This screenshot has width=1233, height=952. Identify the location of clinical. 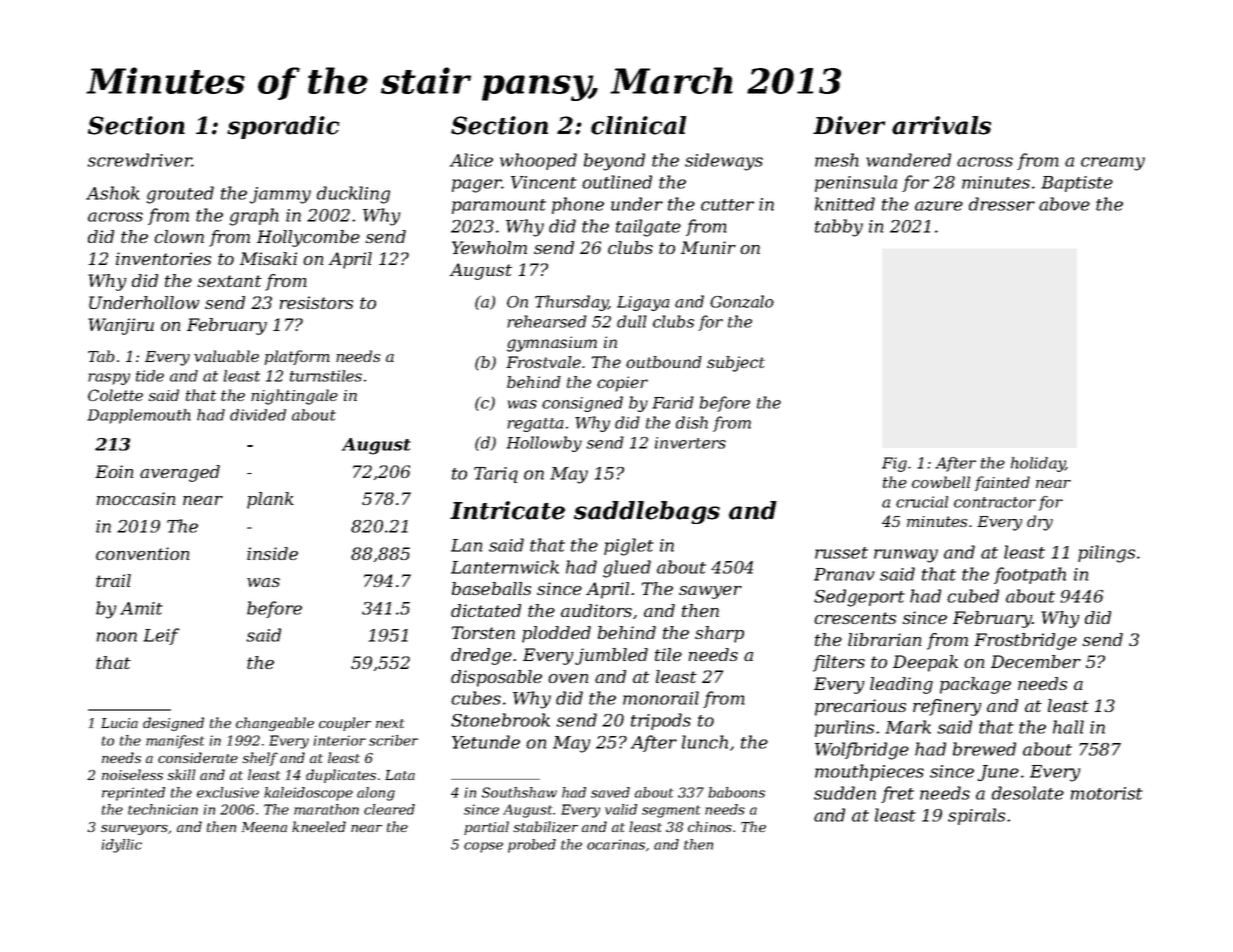
(639, 125).
